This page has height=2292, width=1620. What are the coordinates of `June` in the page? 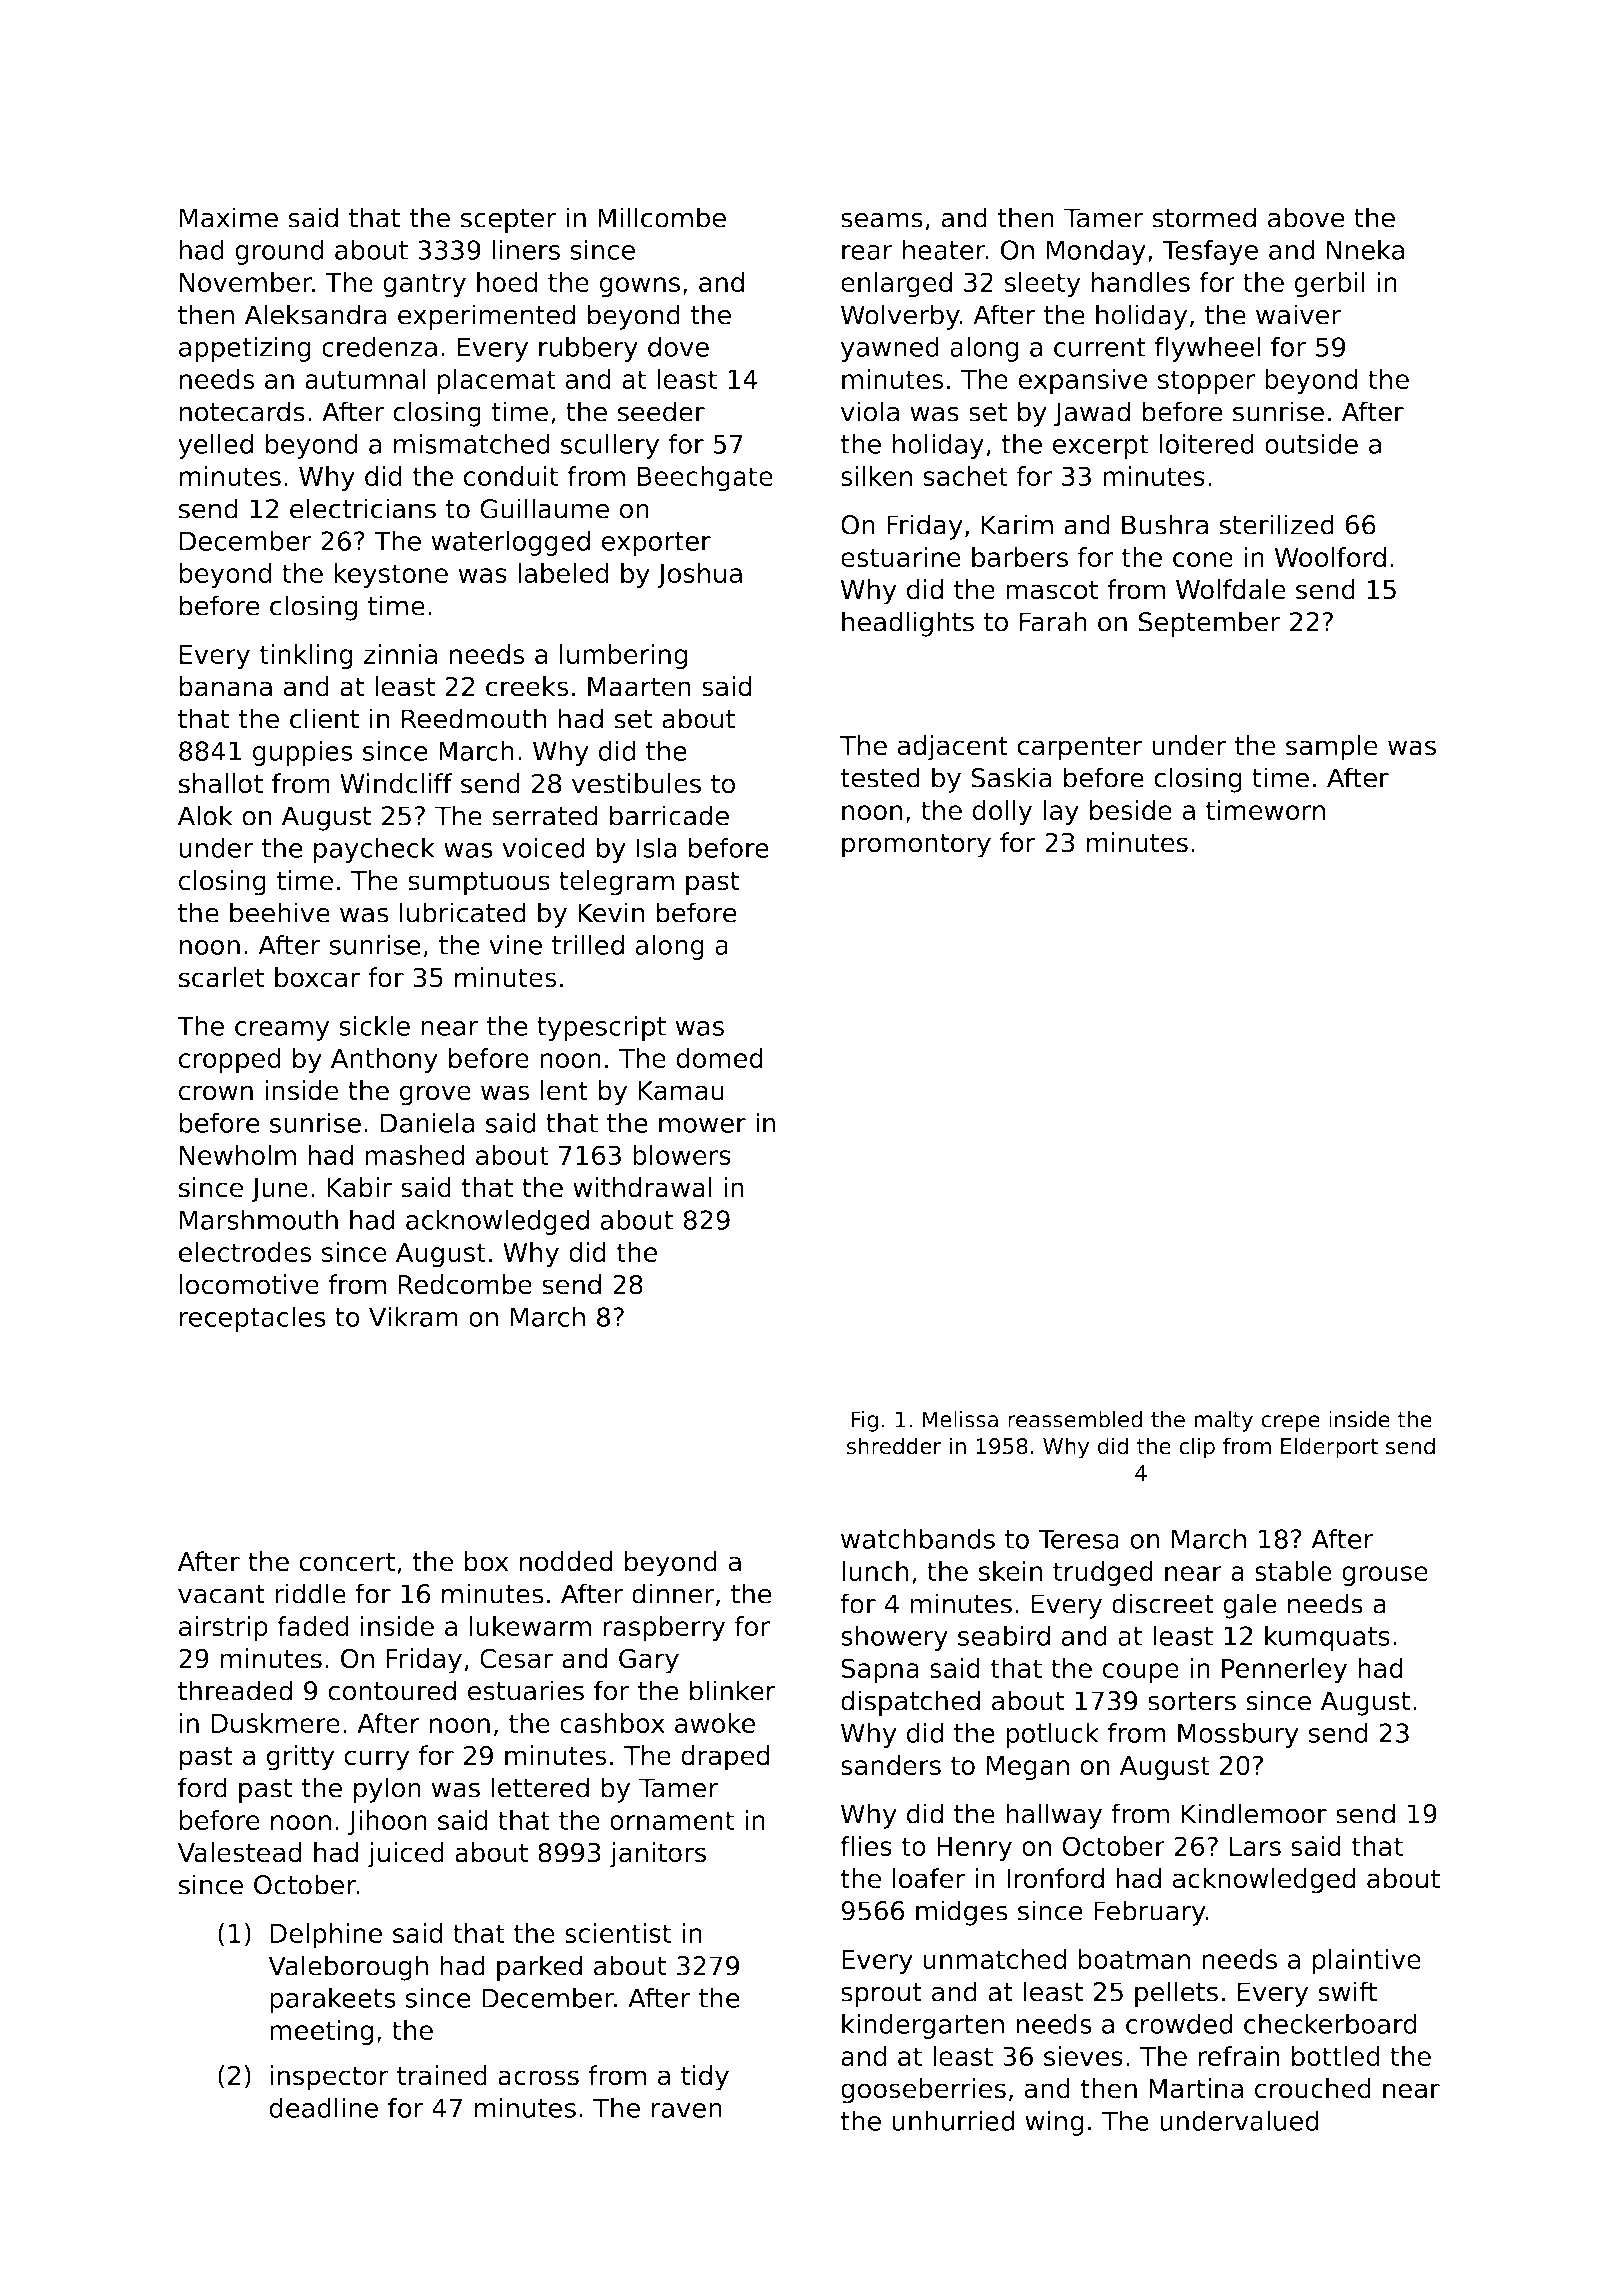 It's located at (279, 1190).
